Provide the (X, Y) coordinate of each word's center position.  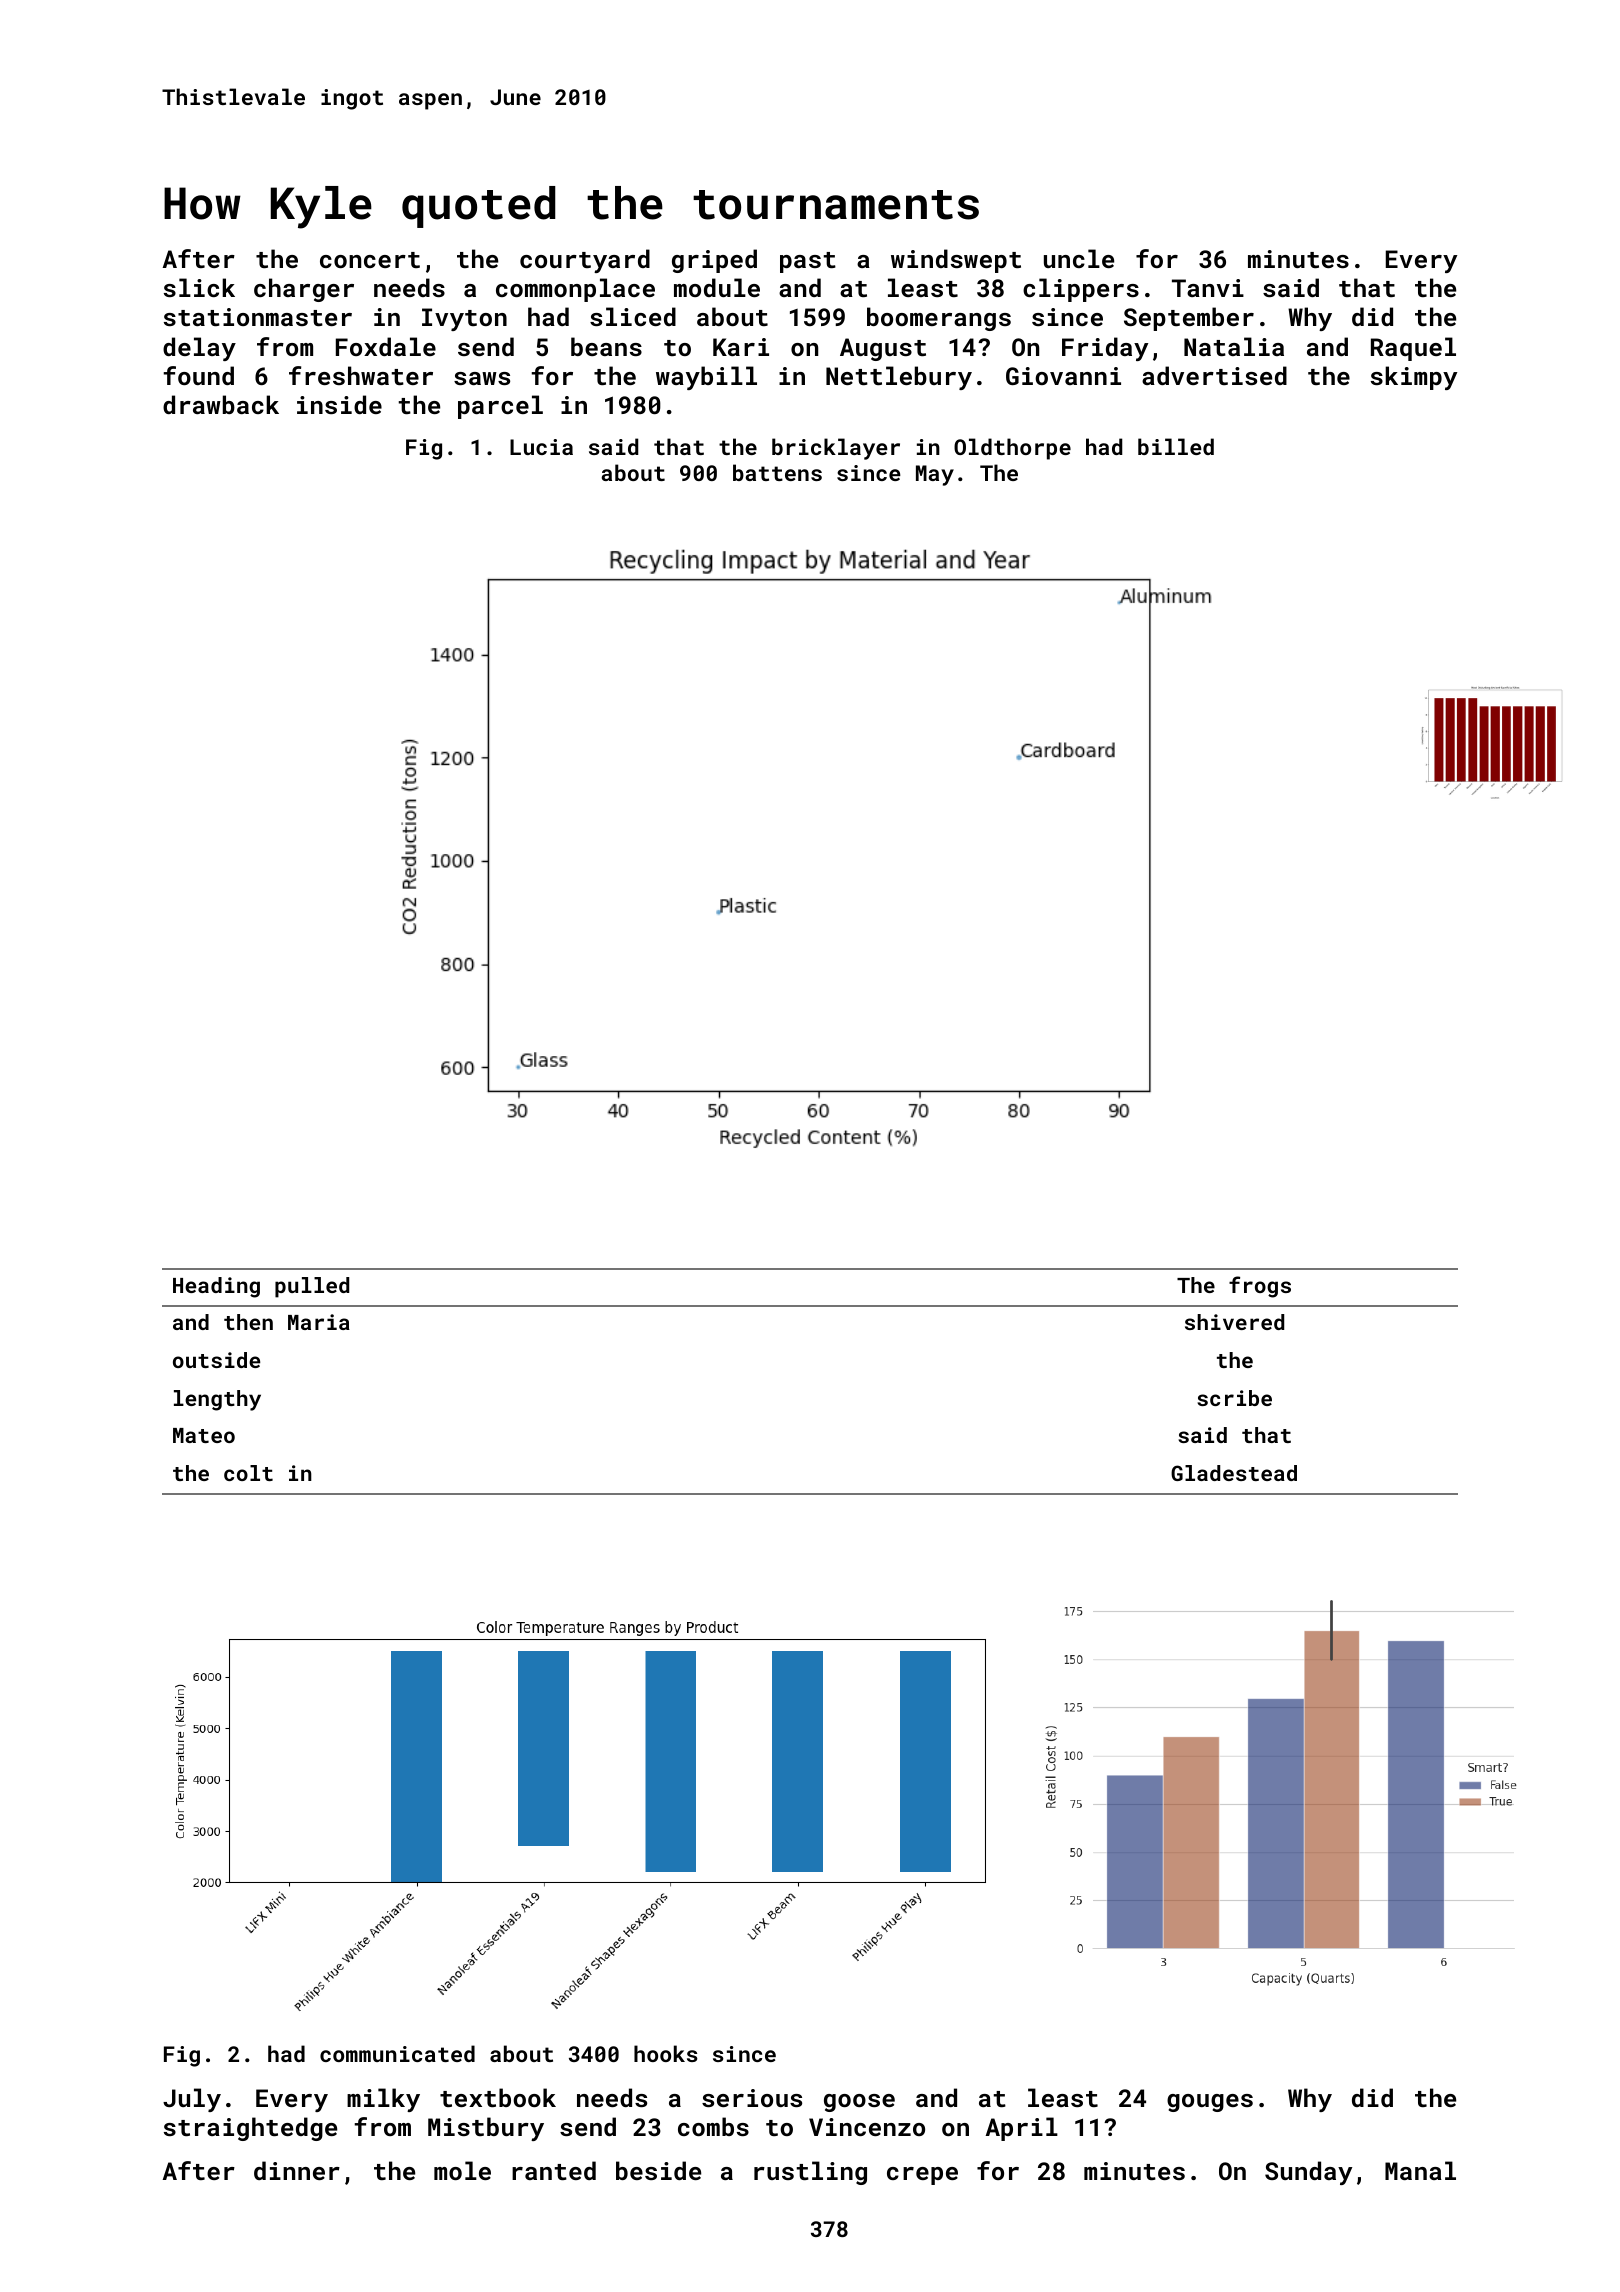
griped (714, 261)
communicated (397, 2053)
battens (777, 472)
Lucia (541, 447)
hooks (666, 2053)
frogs (1260, 1287)
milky (383, 2100)
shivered (1234, 1322)
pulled (312, 1287)
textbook (498, 2097)
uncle (1079, 258)
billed (1176, 446)
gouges (1210, 2103)
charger (304, 290)
